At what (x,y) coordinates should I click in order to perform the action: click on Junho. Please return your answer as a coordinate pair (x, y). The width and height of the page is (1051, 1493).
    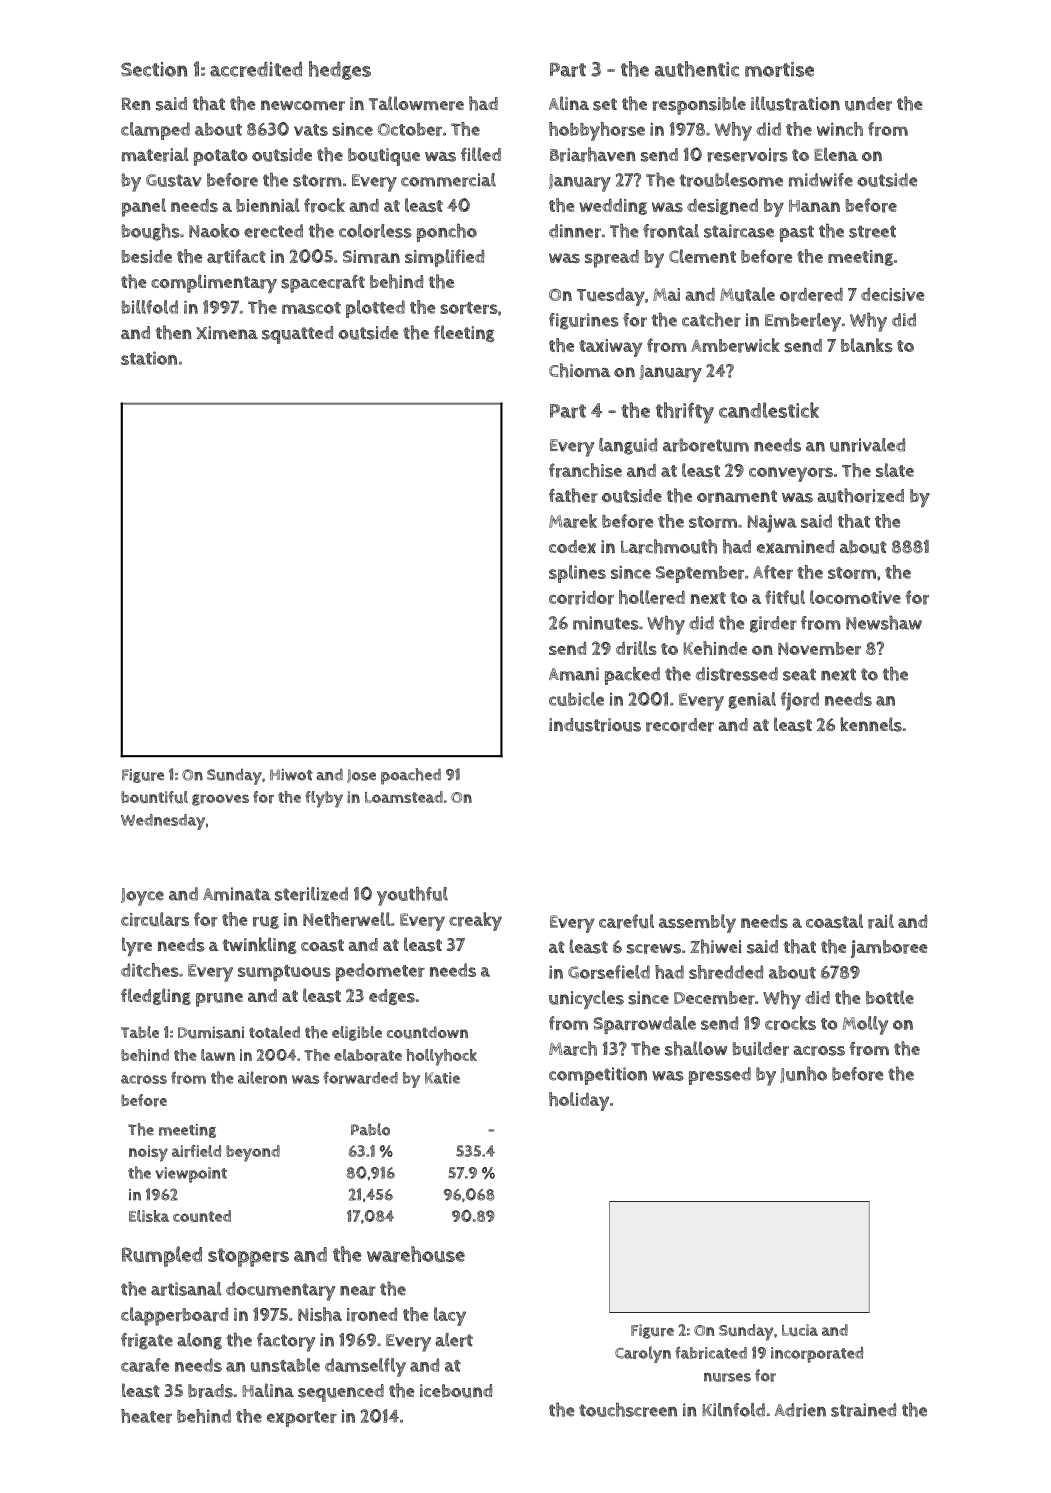
    Looking at the image, I should click on (803, 1075).
